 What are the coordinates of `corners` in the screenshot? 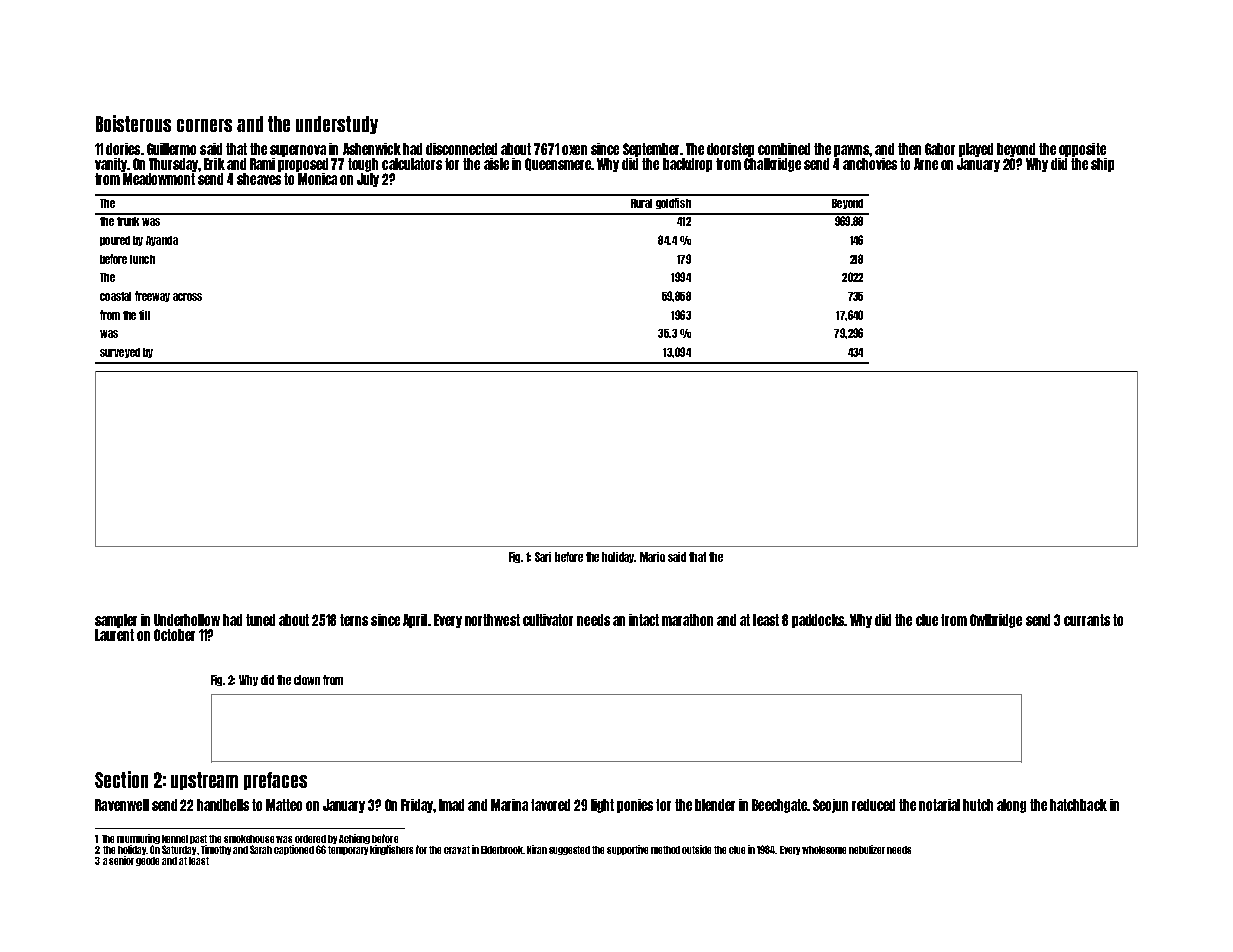 It's located at (204, 125).
